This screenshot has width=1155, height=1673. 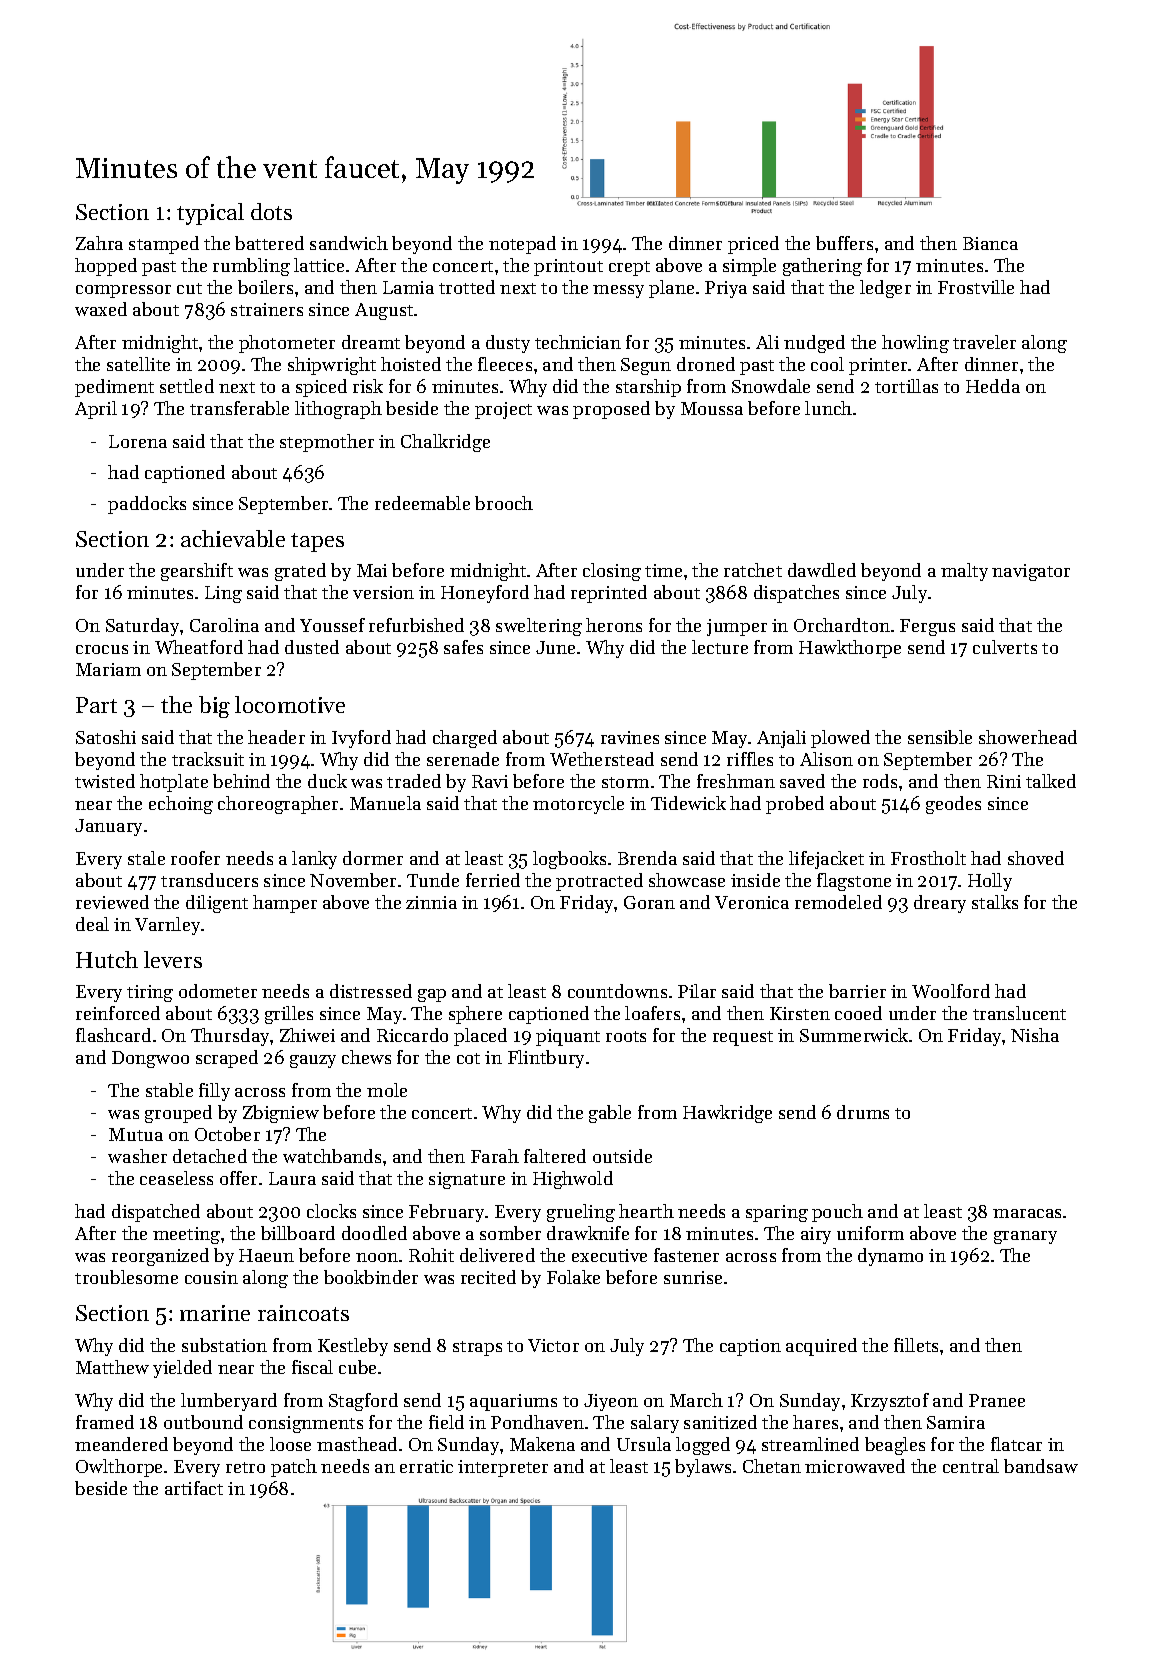 I want to click on notepad, so click(x=522, y=245).
